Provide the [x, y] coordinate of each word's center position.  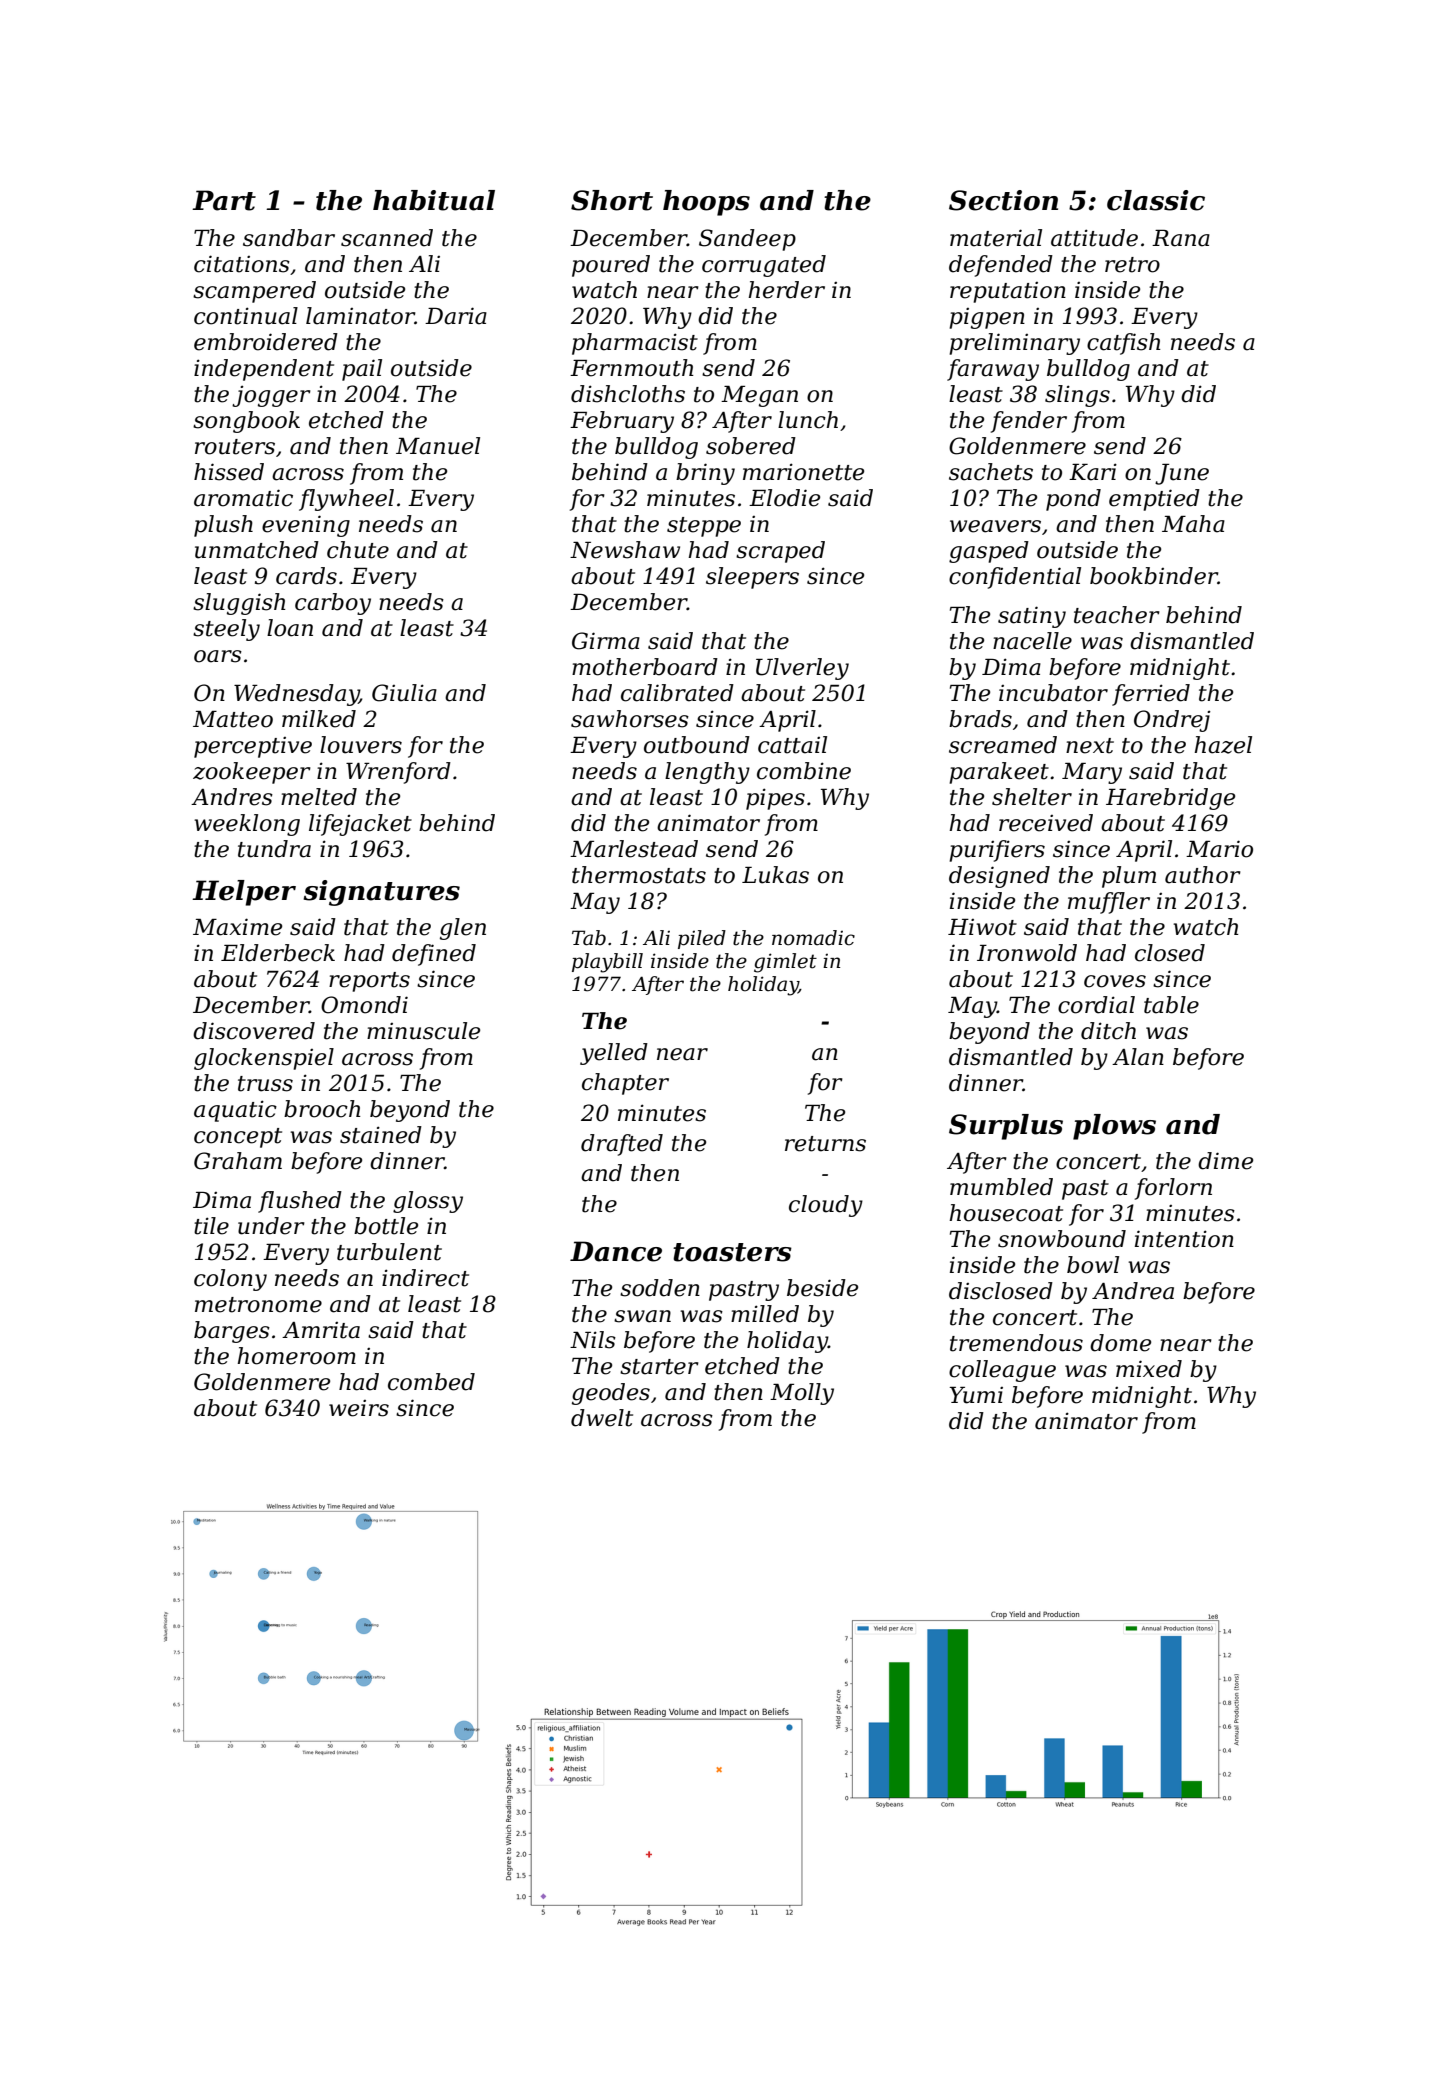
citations [242, 264]
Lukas [775, 875]
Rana [1181, 238]
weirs [359, 1408]
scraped [780, 552]
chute [358, 550]
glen [463, 929]
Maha [1193, 524]
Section [1003, 200]
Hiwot [982, 927]
